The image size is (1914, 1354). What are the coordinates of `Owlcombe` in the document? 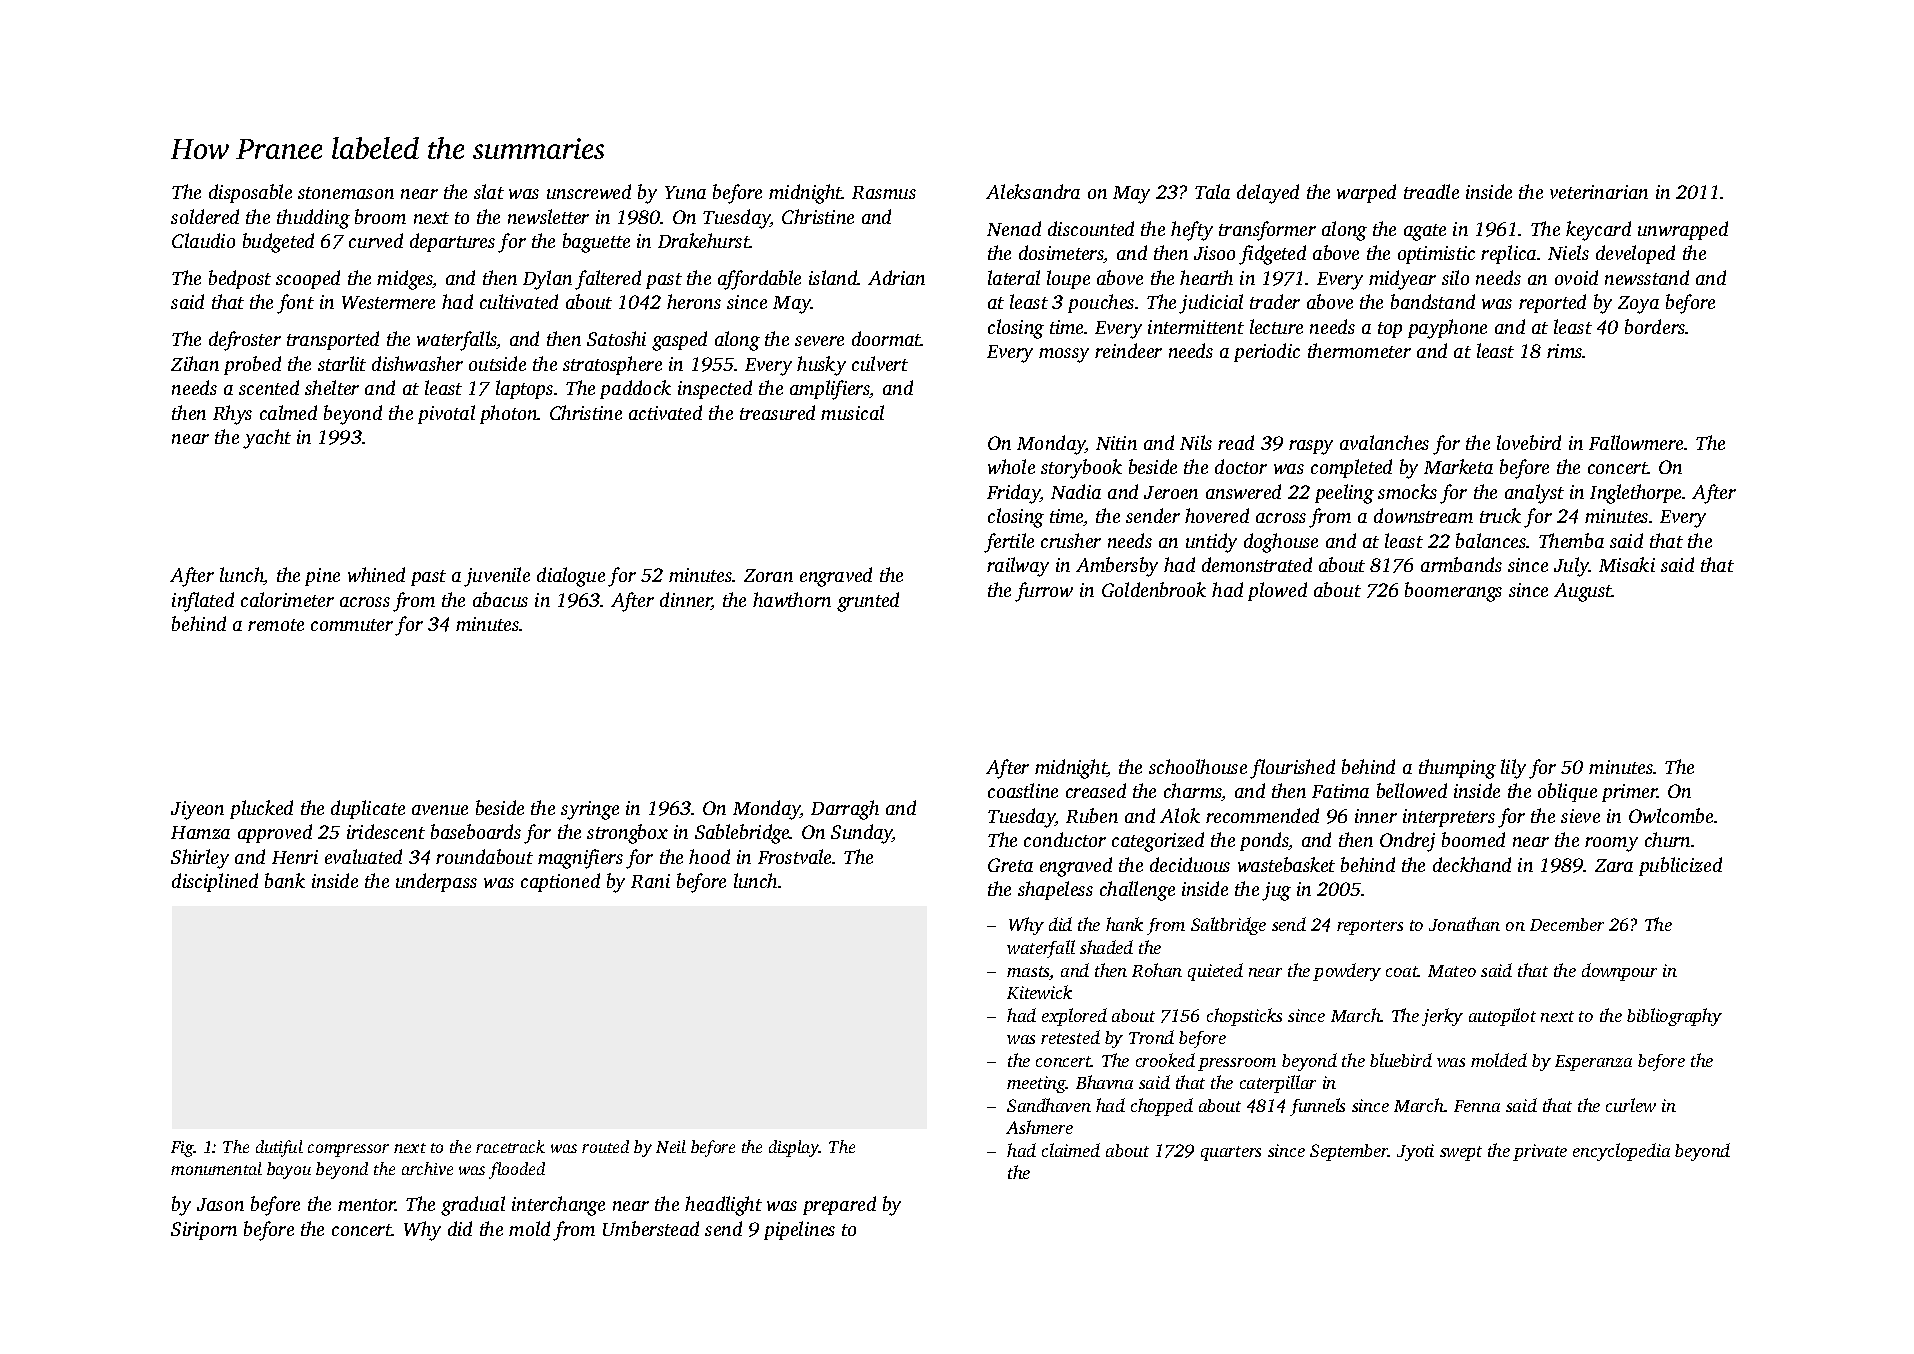 It's located at (1671, 815).
